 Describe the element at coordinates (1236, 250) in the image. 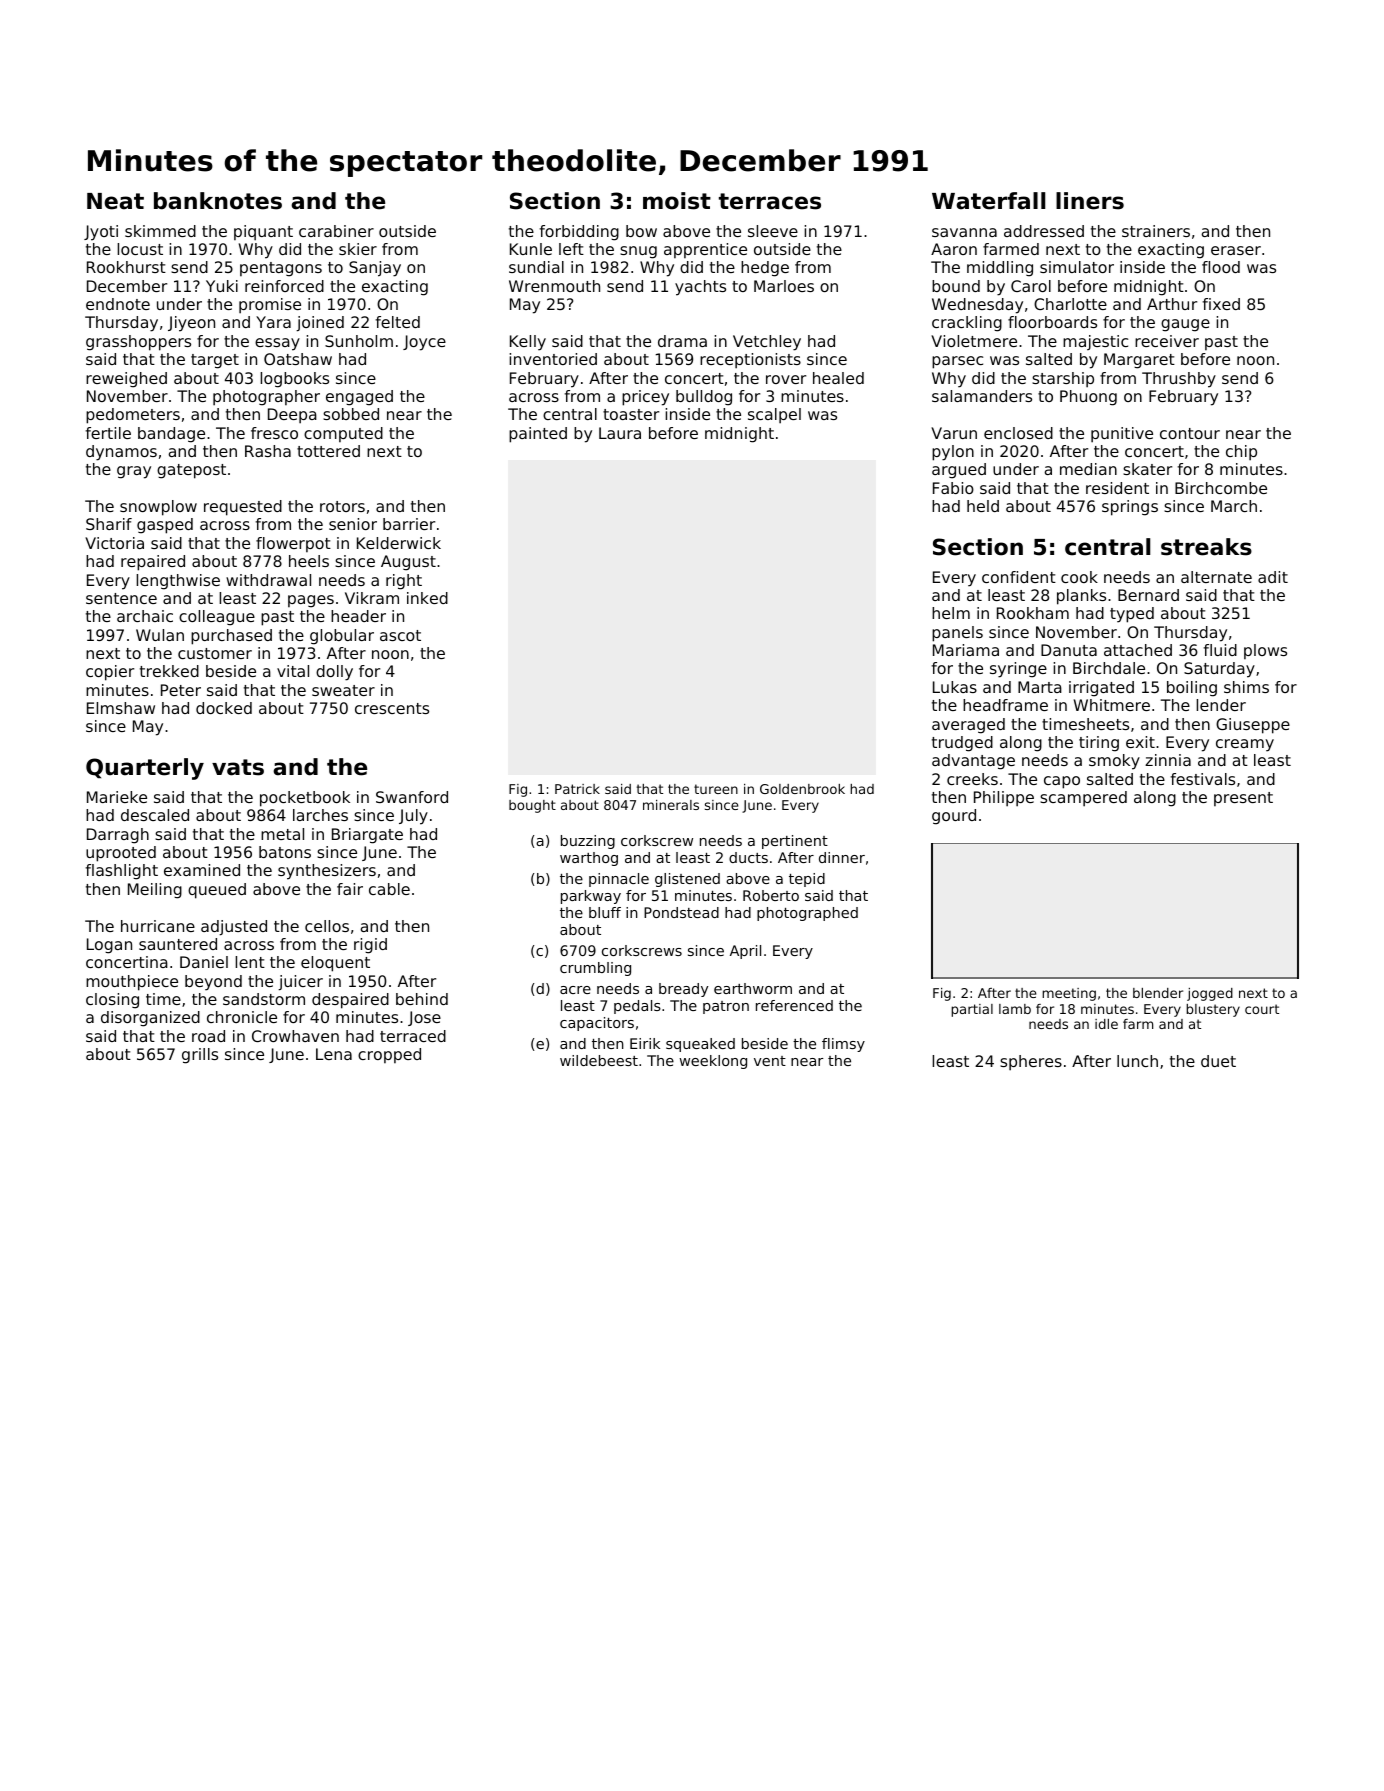

I see `eraser` at that location.
